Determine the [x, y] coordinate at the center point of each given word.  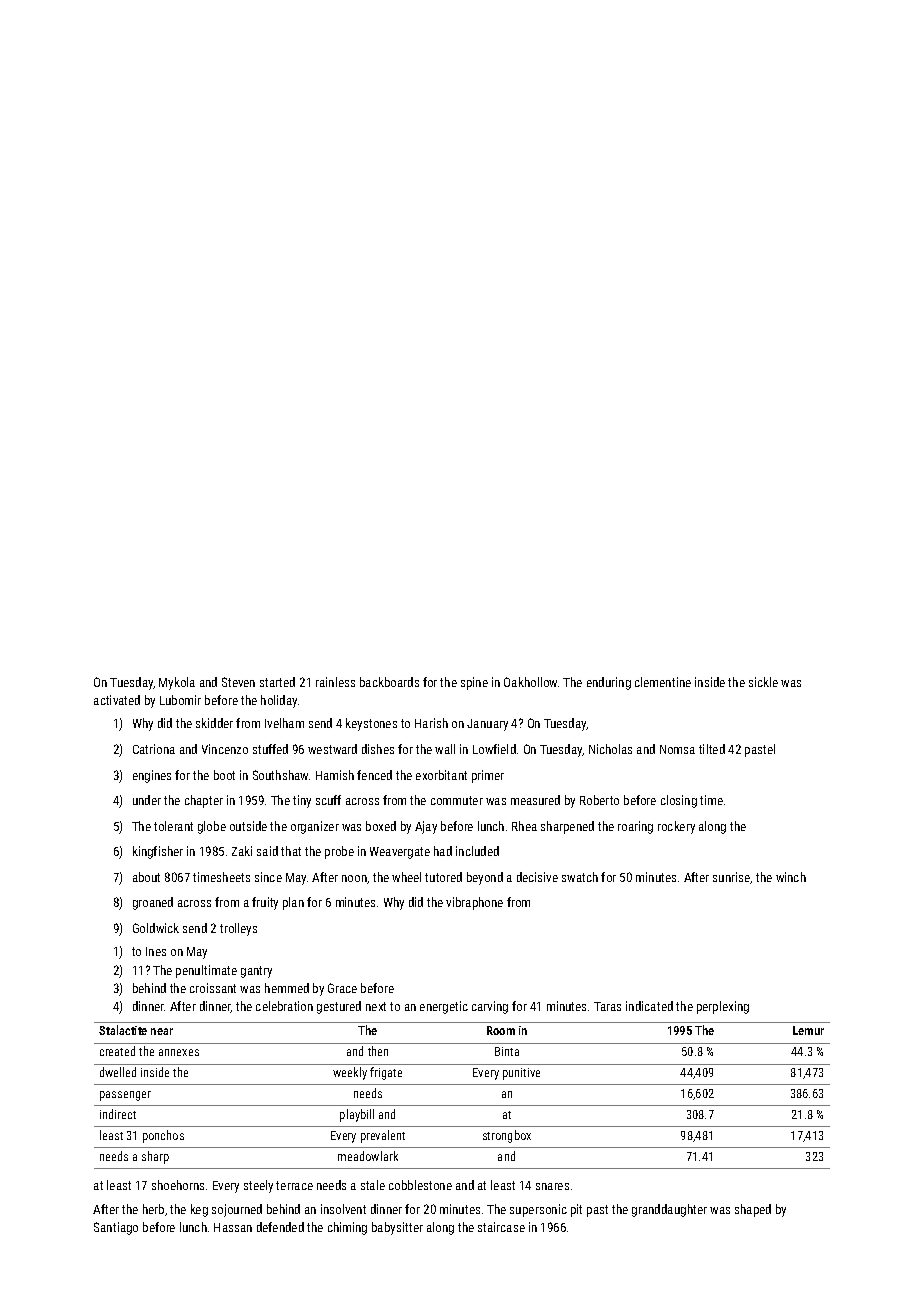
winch [791, 877]
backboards [389, 682]
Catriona [154, 749]
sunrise [732, 878]
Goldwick [156, 928]
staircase [501, 1227]
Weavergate [400, 853]
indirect [118, 1114]
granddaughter [669, 1210]
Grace [342, 988]
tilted [712, 749]
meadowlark [368, 1156]
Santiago [116, 1228]
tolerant [173, 826]
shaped [753, 1210]
